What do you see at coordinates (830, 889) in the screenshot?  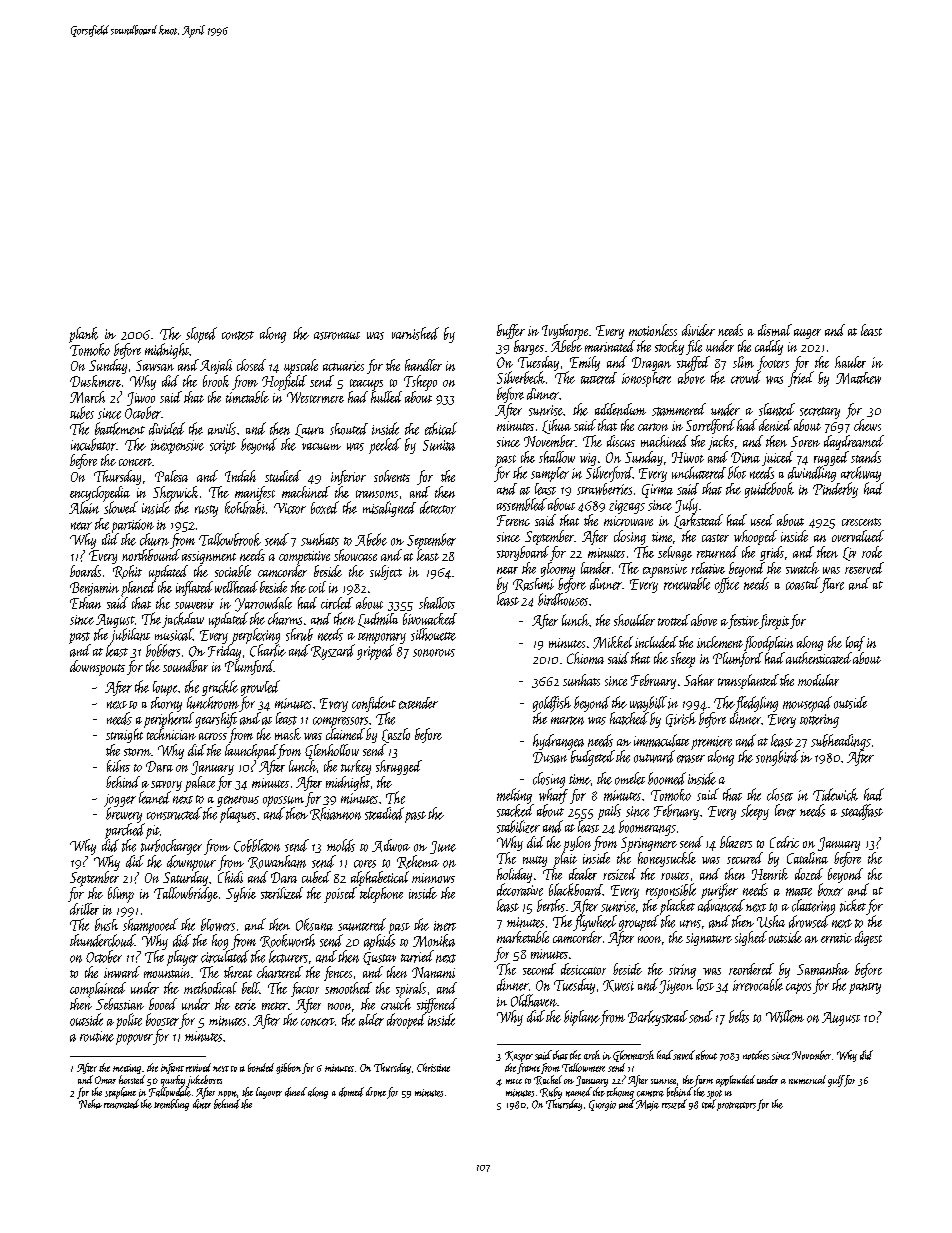 I see `boxer` at bounding box center [830, 889].
